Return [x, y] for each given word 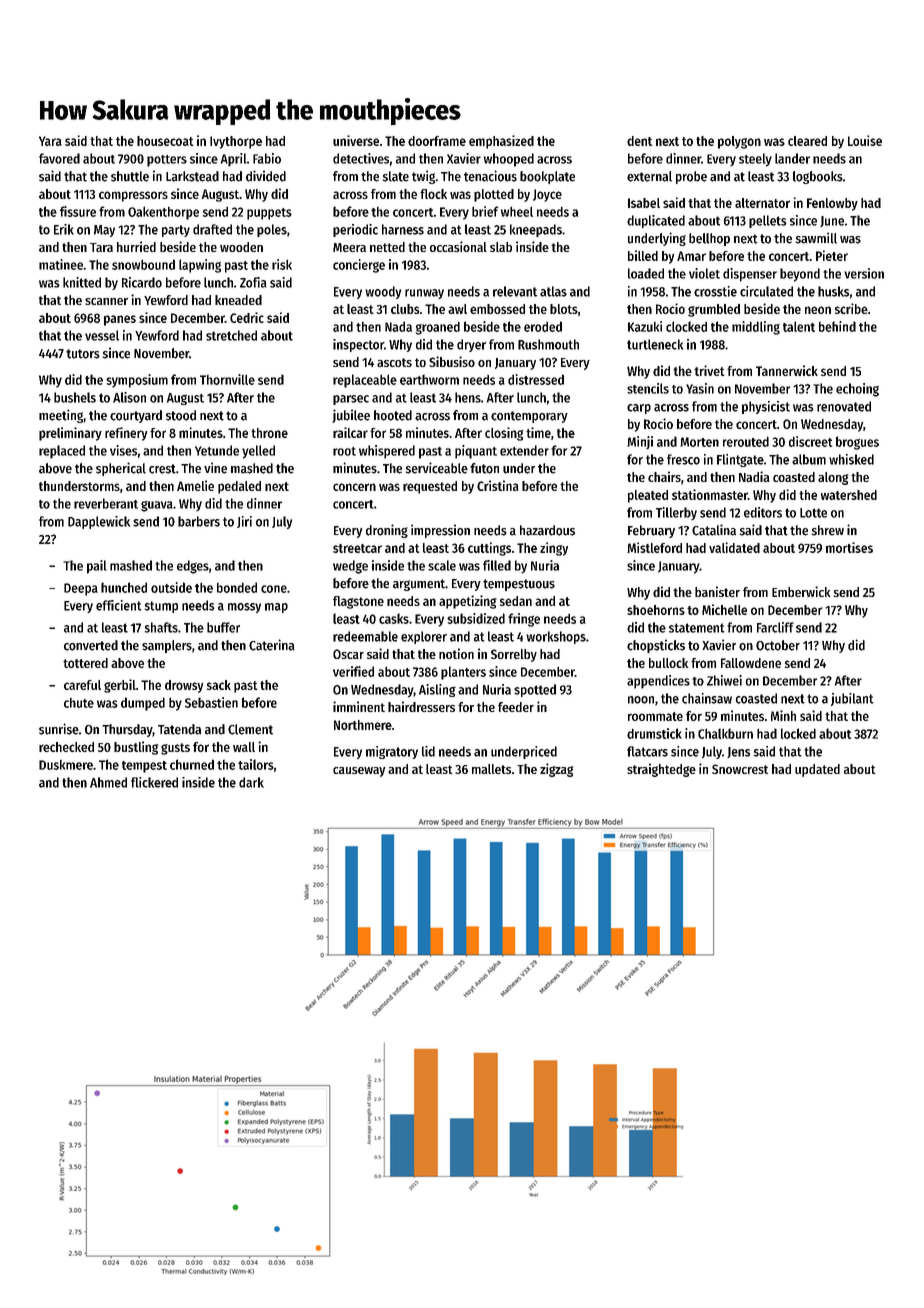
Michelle [724, 609]
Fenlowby [832, 204]
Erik [64, 229]
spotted [535, 690]
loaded [646, 273]
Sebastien [211, 702]
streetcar [357, 548]
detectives [361, 158]
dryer [471, 345]
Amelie [195, 485]
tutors [83, 354]
